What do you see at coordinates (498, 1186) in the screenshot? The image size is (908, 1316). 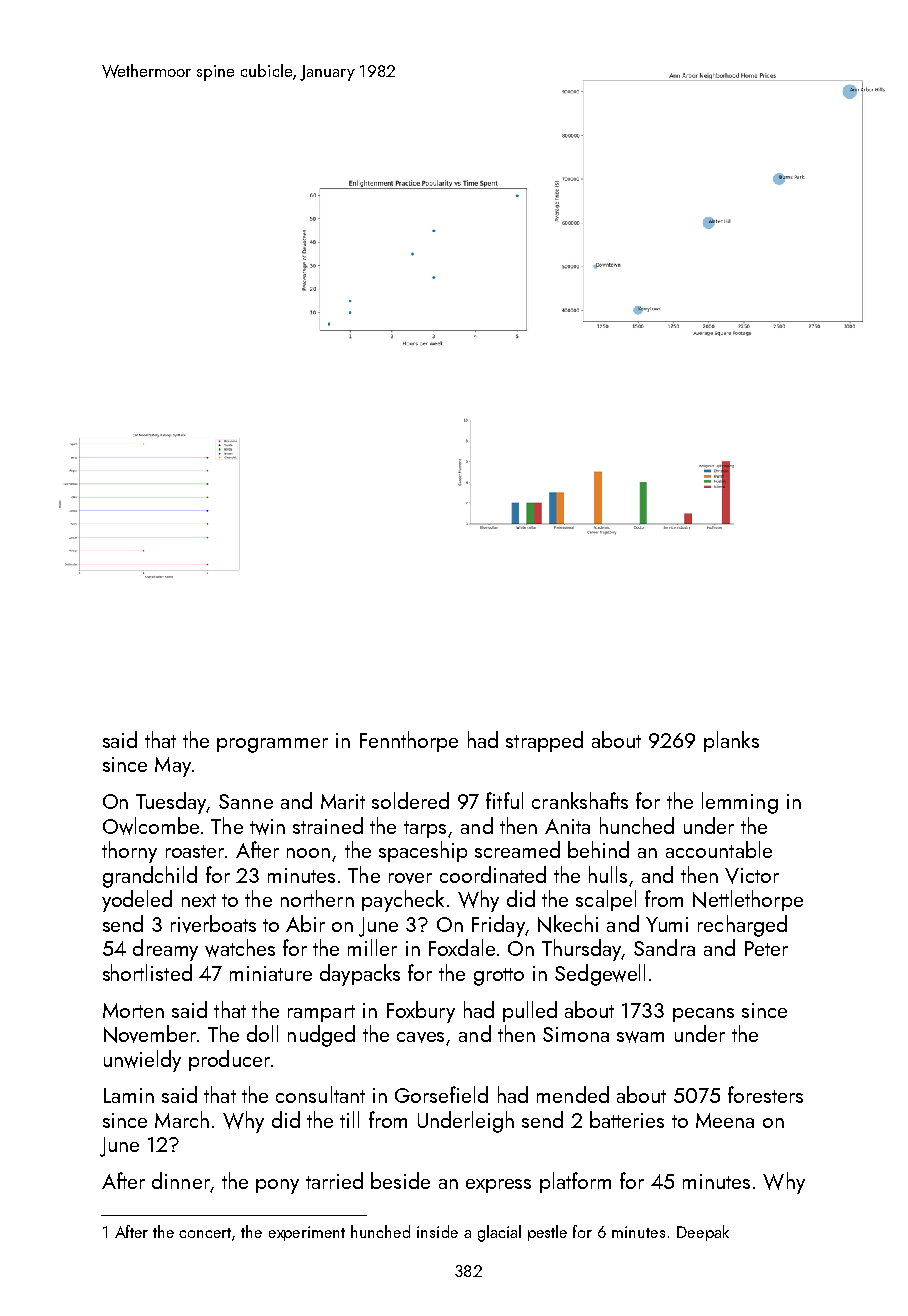 I see `express` at bounding box center [498, 1186].
